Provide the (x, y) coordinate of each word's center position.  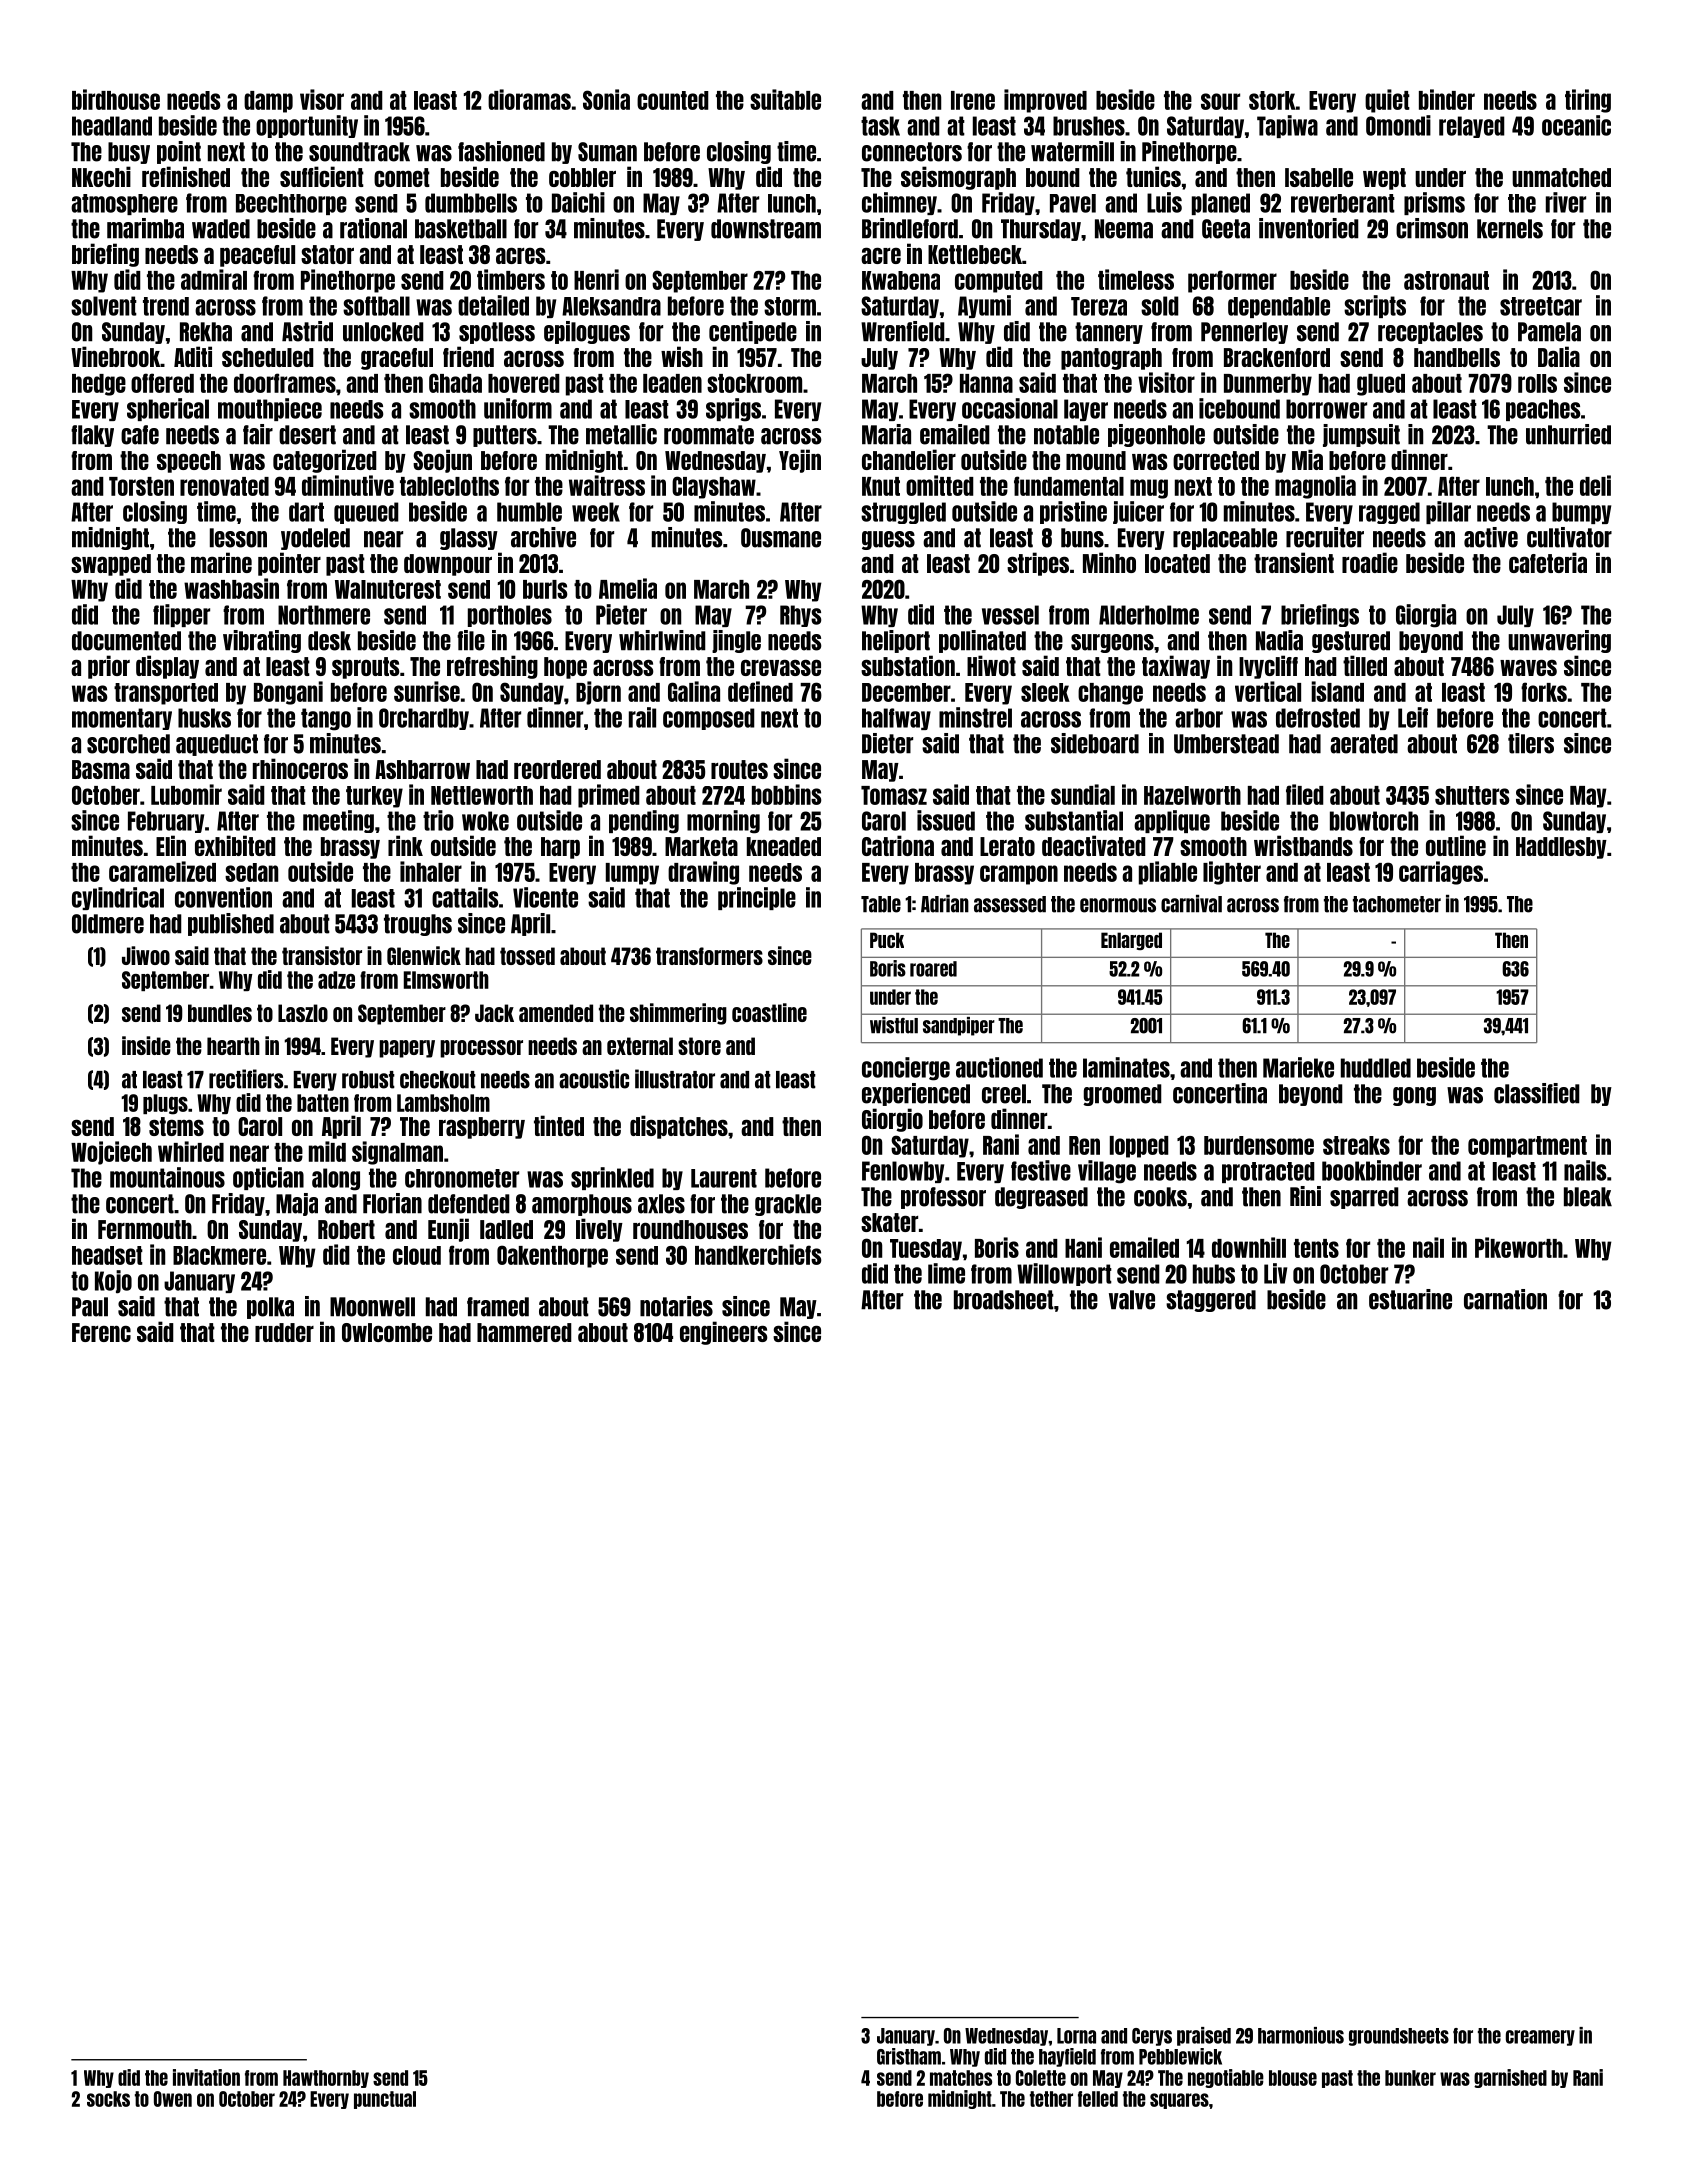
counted (673, 100)
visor (322, 99)
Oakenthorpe (552, 1256)
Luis (1164, 202)
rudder (284, 1332)
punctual (385, 2100)
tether (1051, 2099)
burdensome (1259, 1145)
